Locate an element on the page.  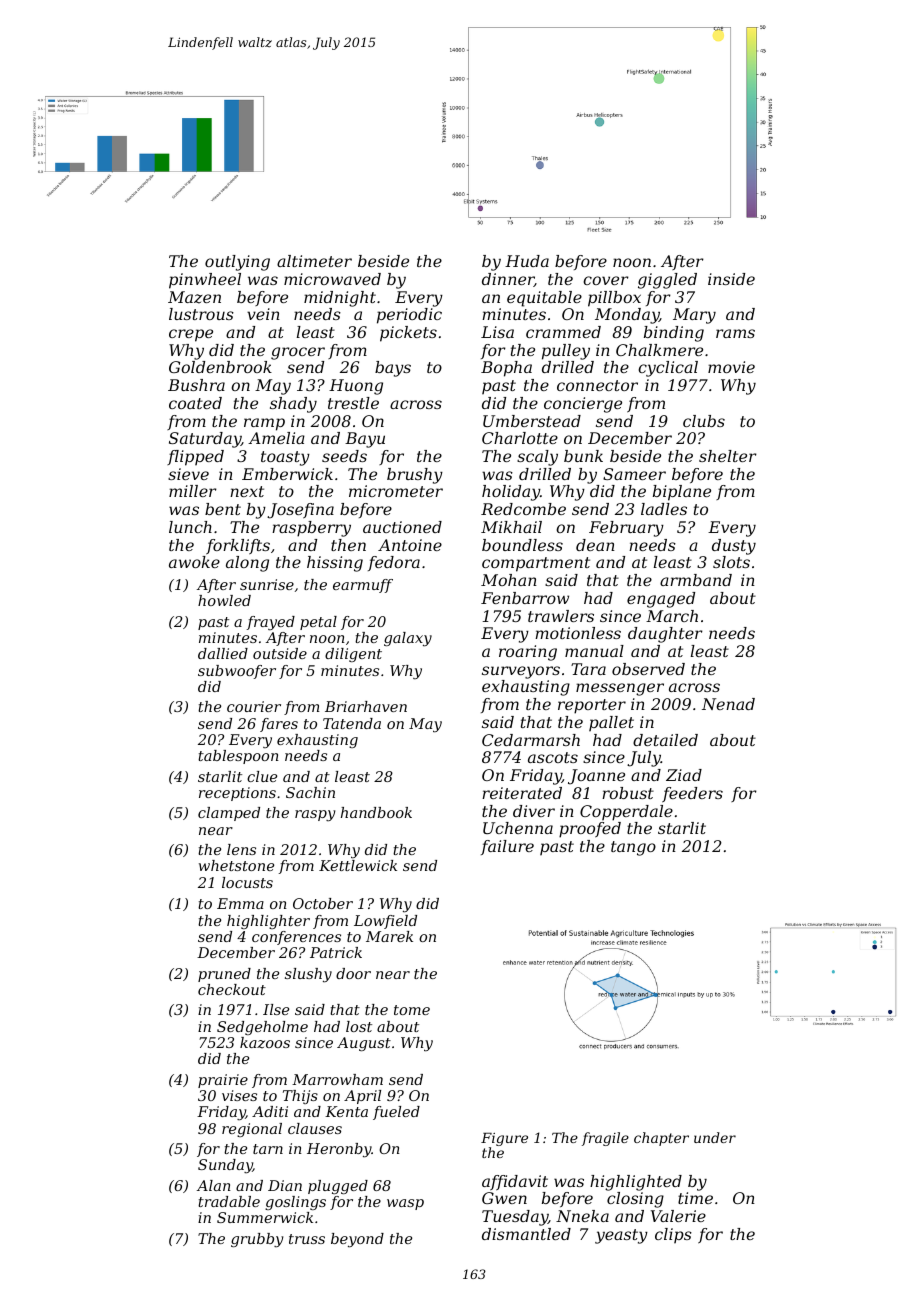
ramp is located at coordinates (264, 424).
